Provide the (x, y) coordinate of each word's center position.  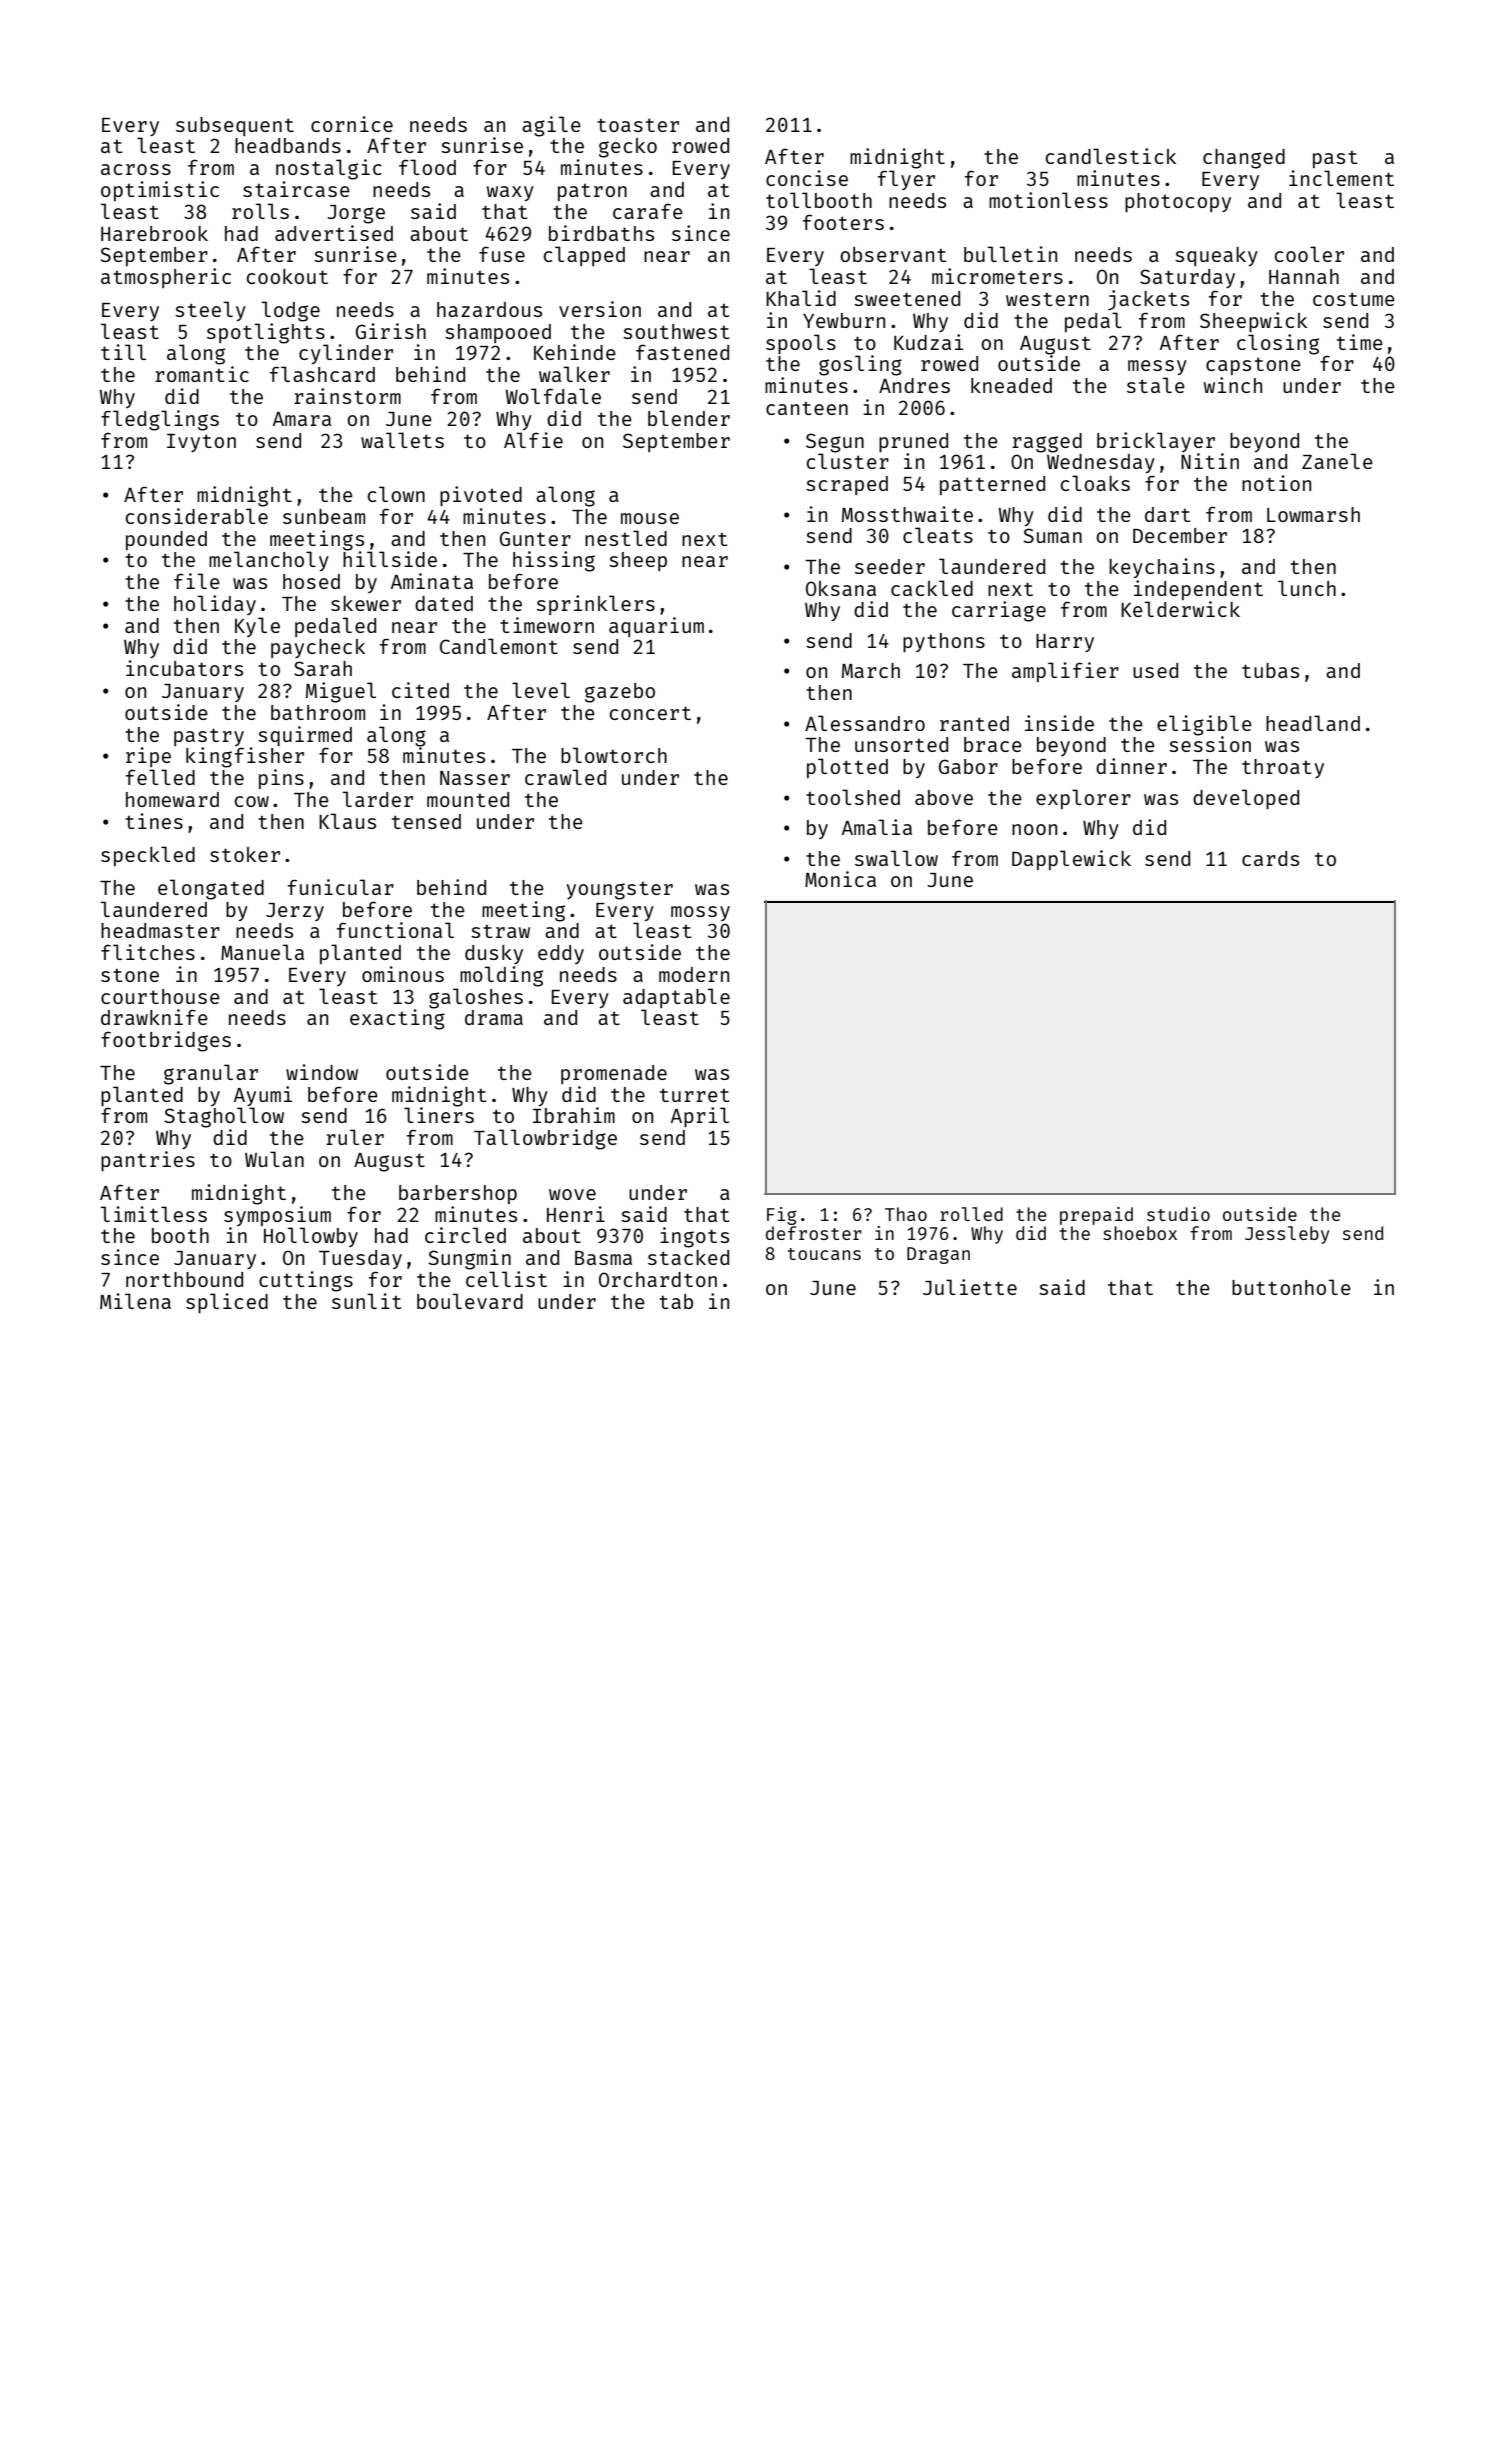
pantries (148, 1161)
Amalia (877, 827)
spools (801, 344)
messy (1157, 367)
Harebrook (154, 233)
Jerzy (295, 912)
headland (1313, 723)
